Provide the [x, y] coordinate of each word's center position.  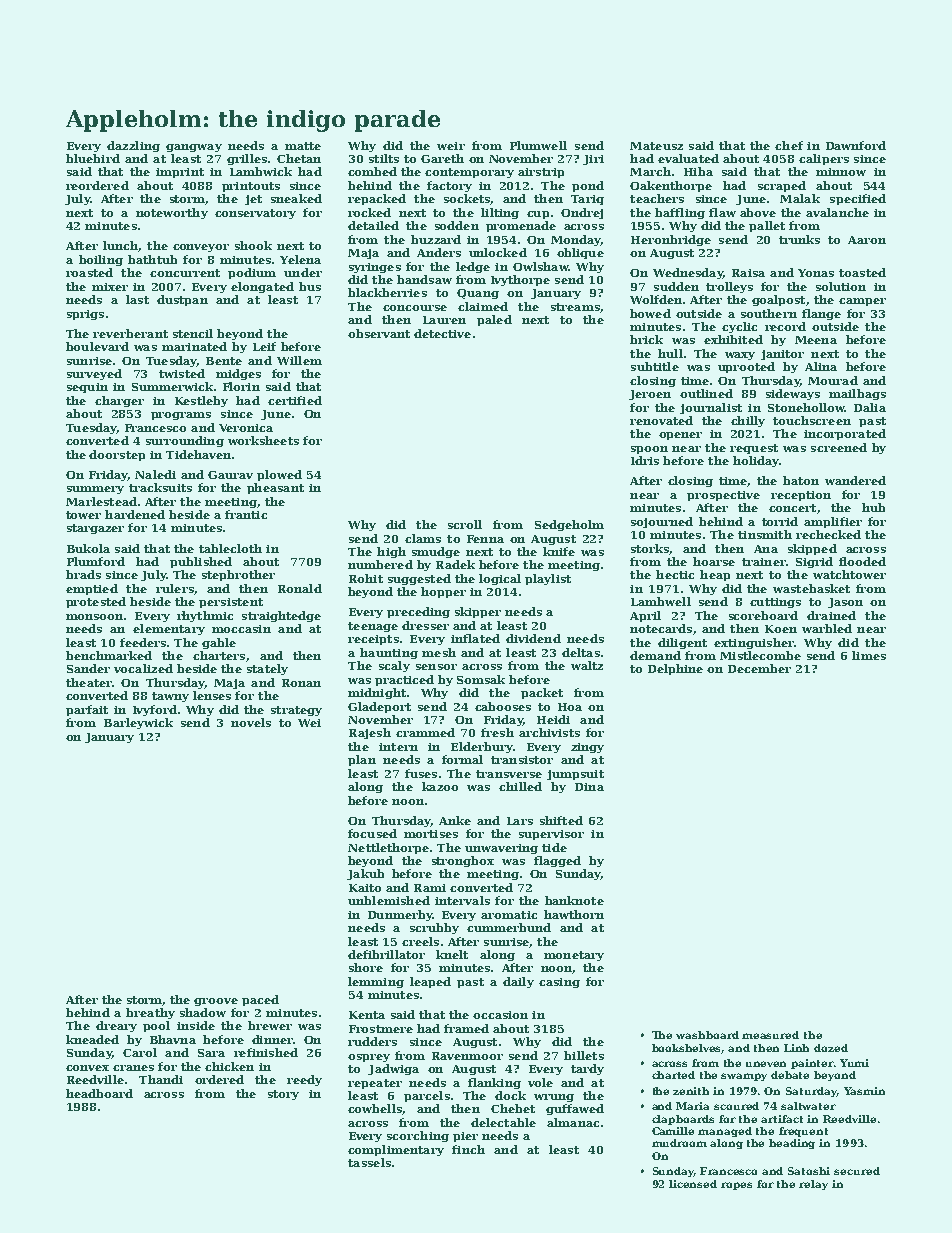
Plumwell [538, 145]
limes [869, 655]
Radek [455, 564]
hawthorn [574, 914]
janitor [782, 355]
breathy [150, 1013]
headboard [99, 1093]
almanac [573, 1122]
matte [303, 146]
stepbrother [238, 575]
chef [789, 145]
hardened [135, 514]
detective [442, 333]
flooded [862, 561]
